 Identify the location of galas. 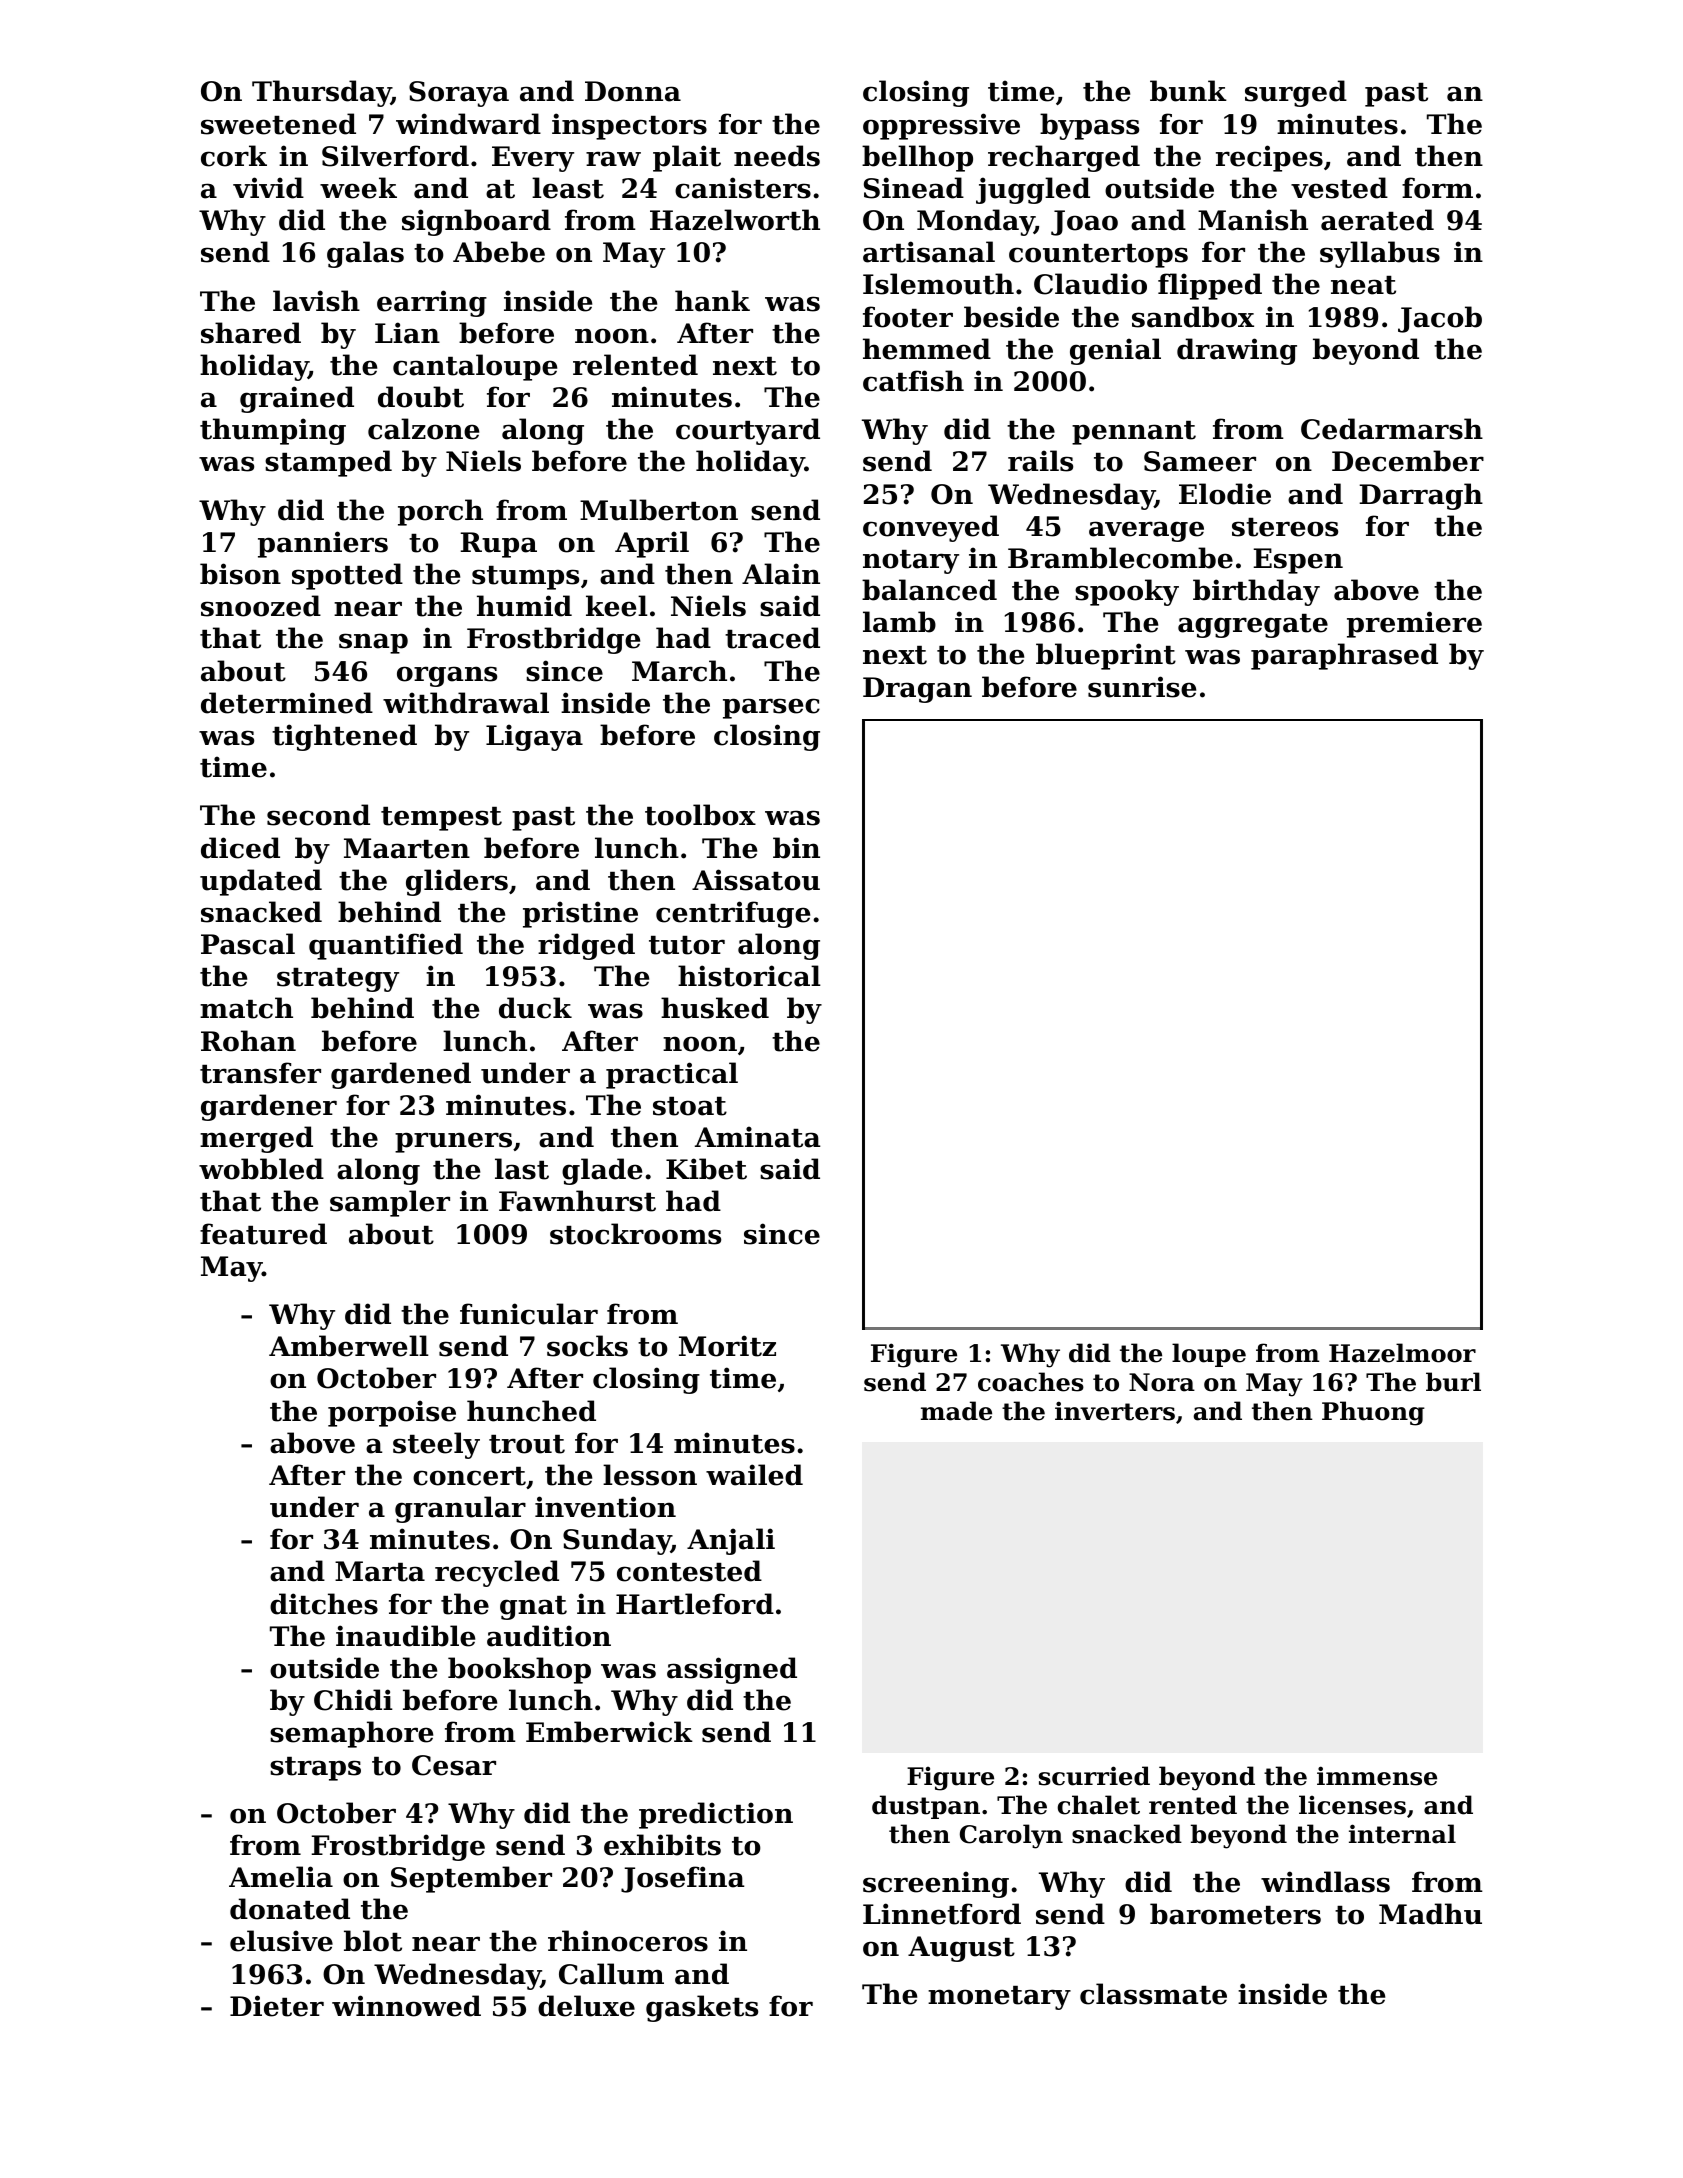
(365, 254).
